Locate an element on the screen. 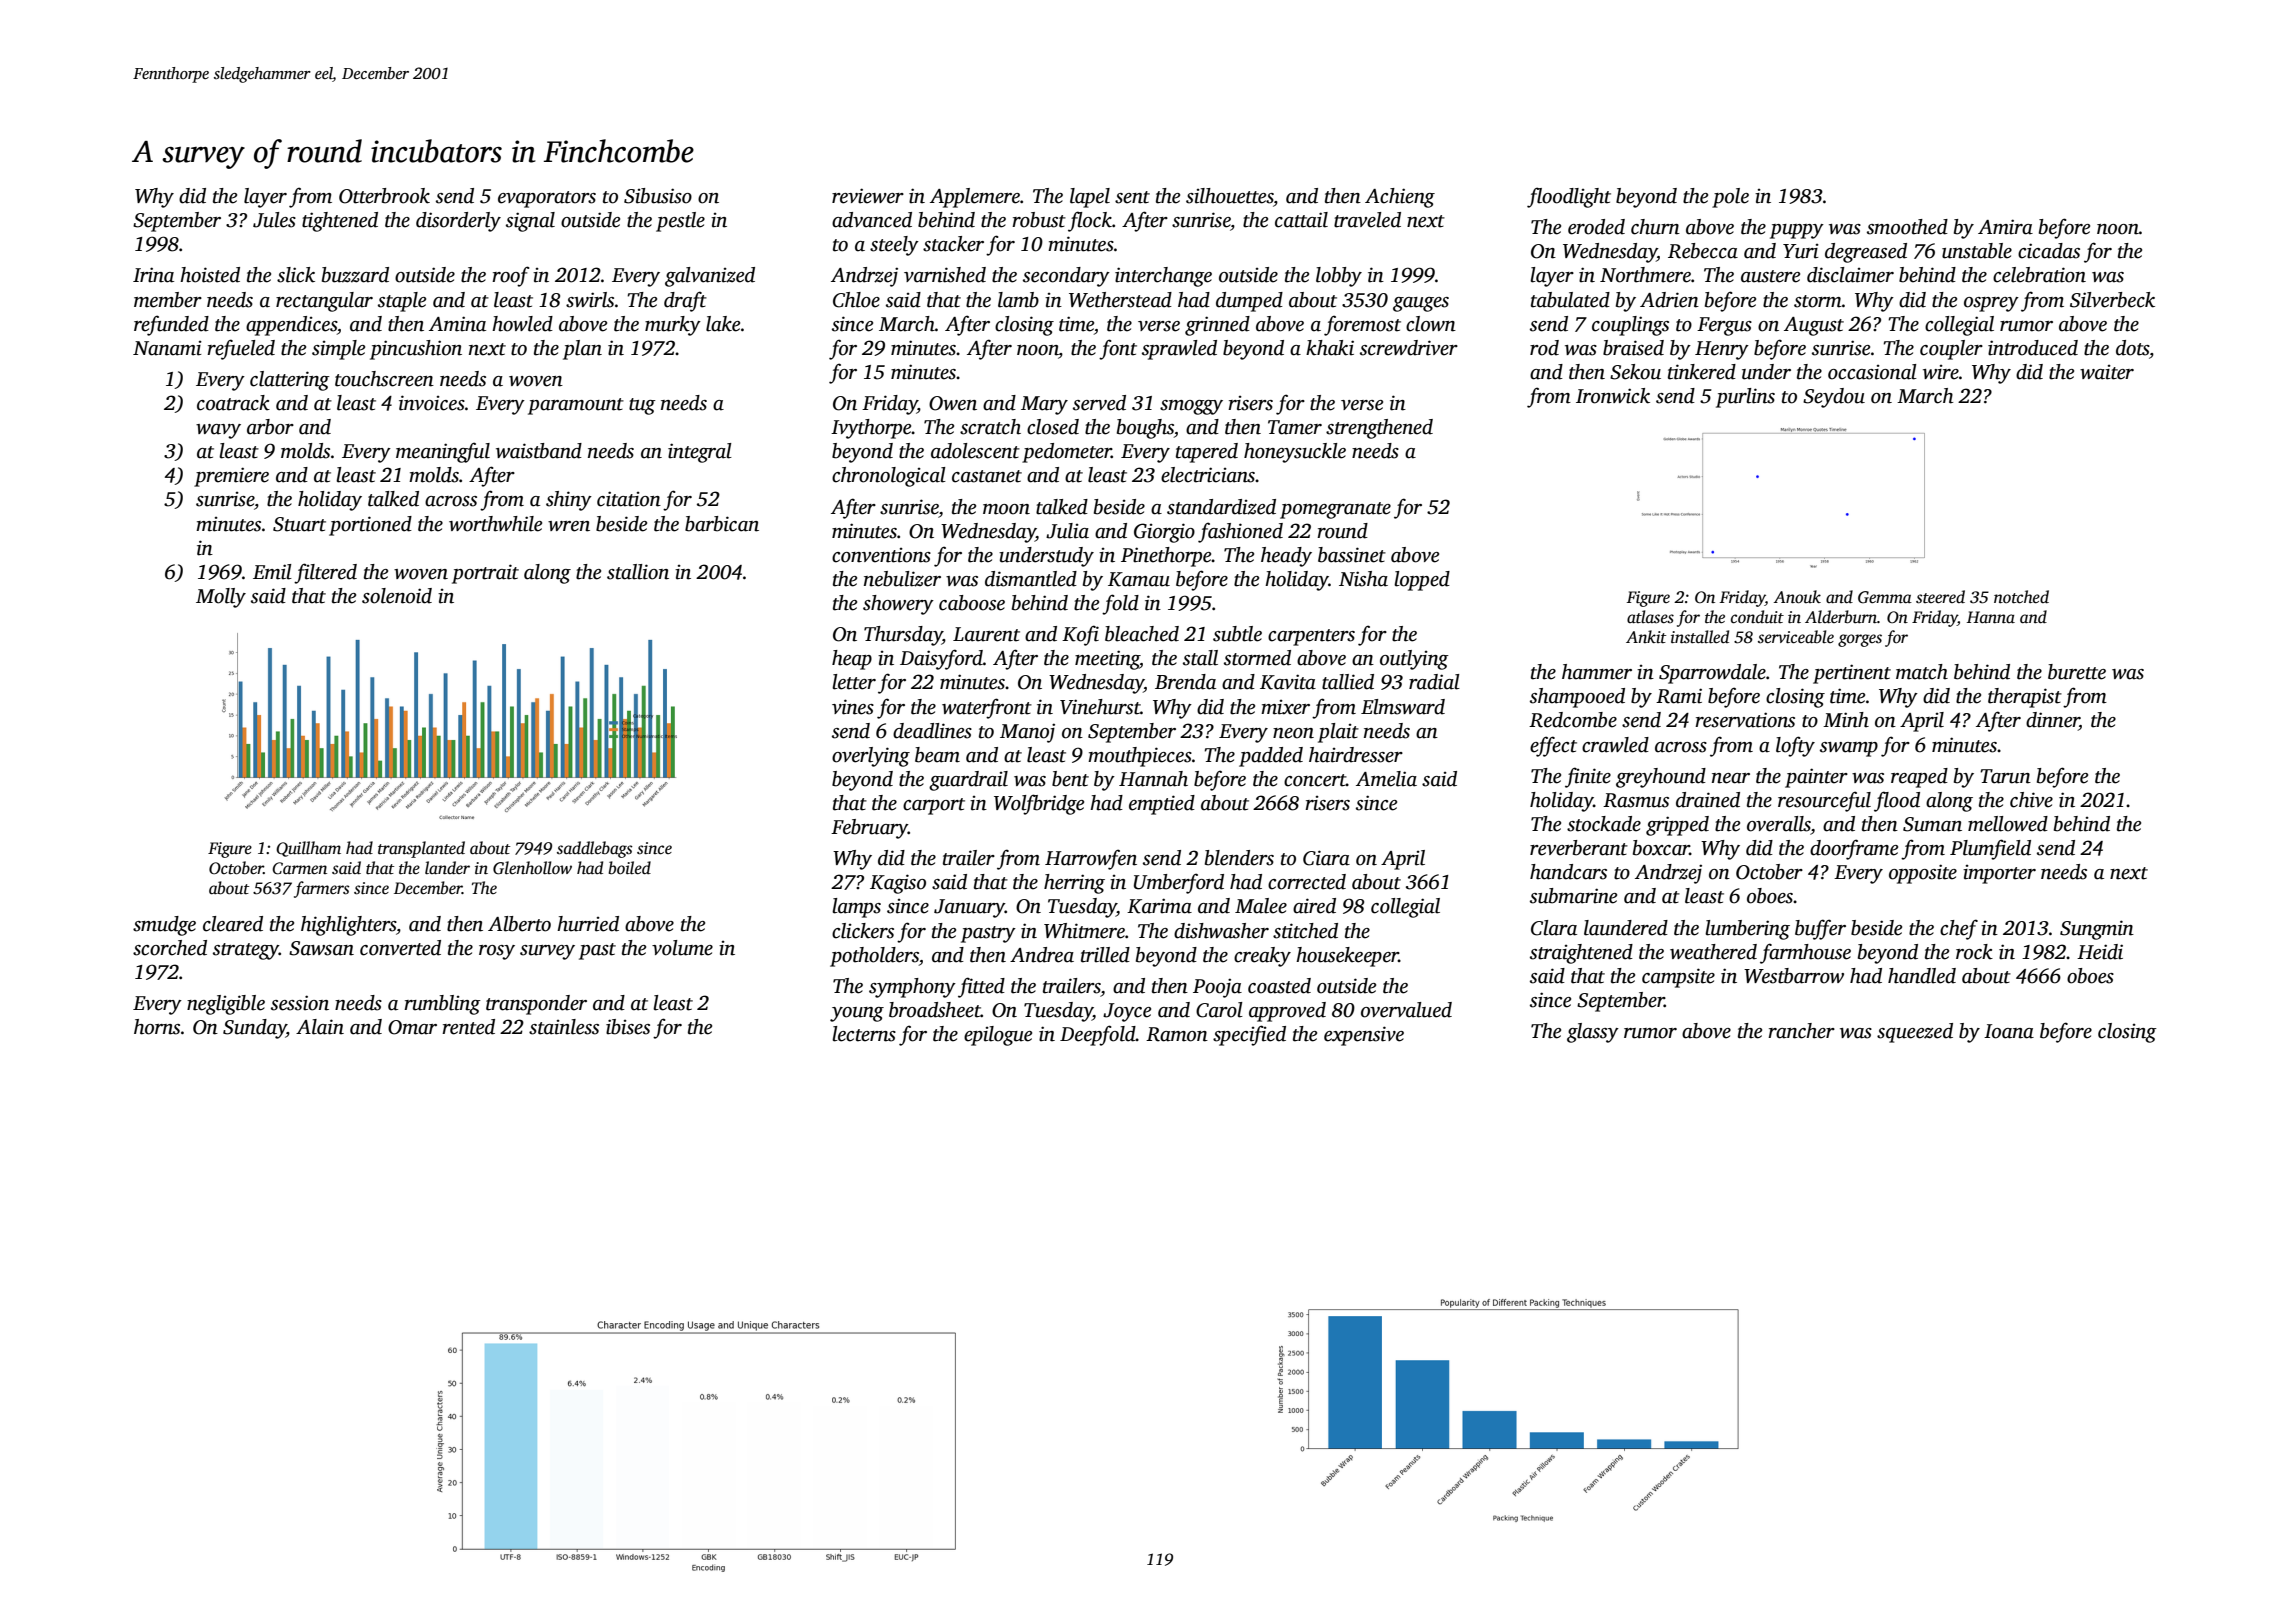 The image size is (2292, 1620). Northmere is located at coordinates (1645, 275).
